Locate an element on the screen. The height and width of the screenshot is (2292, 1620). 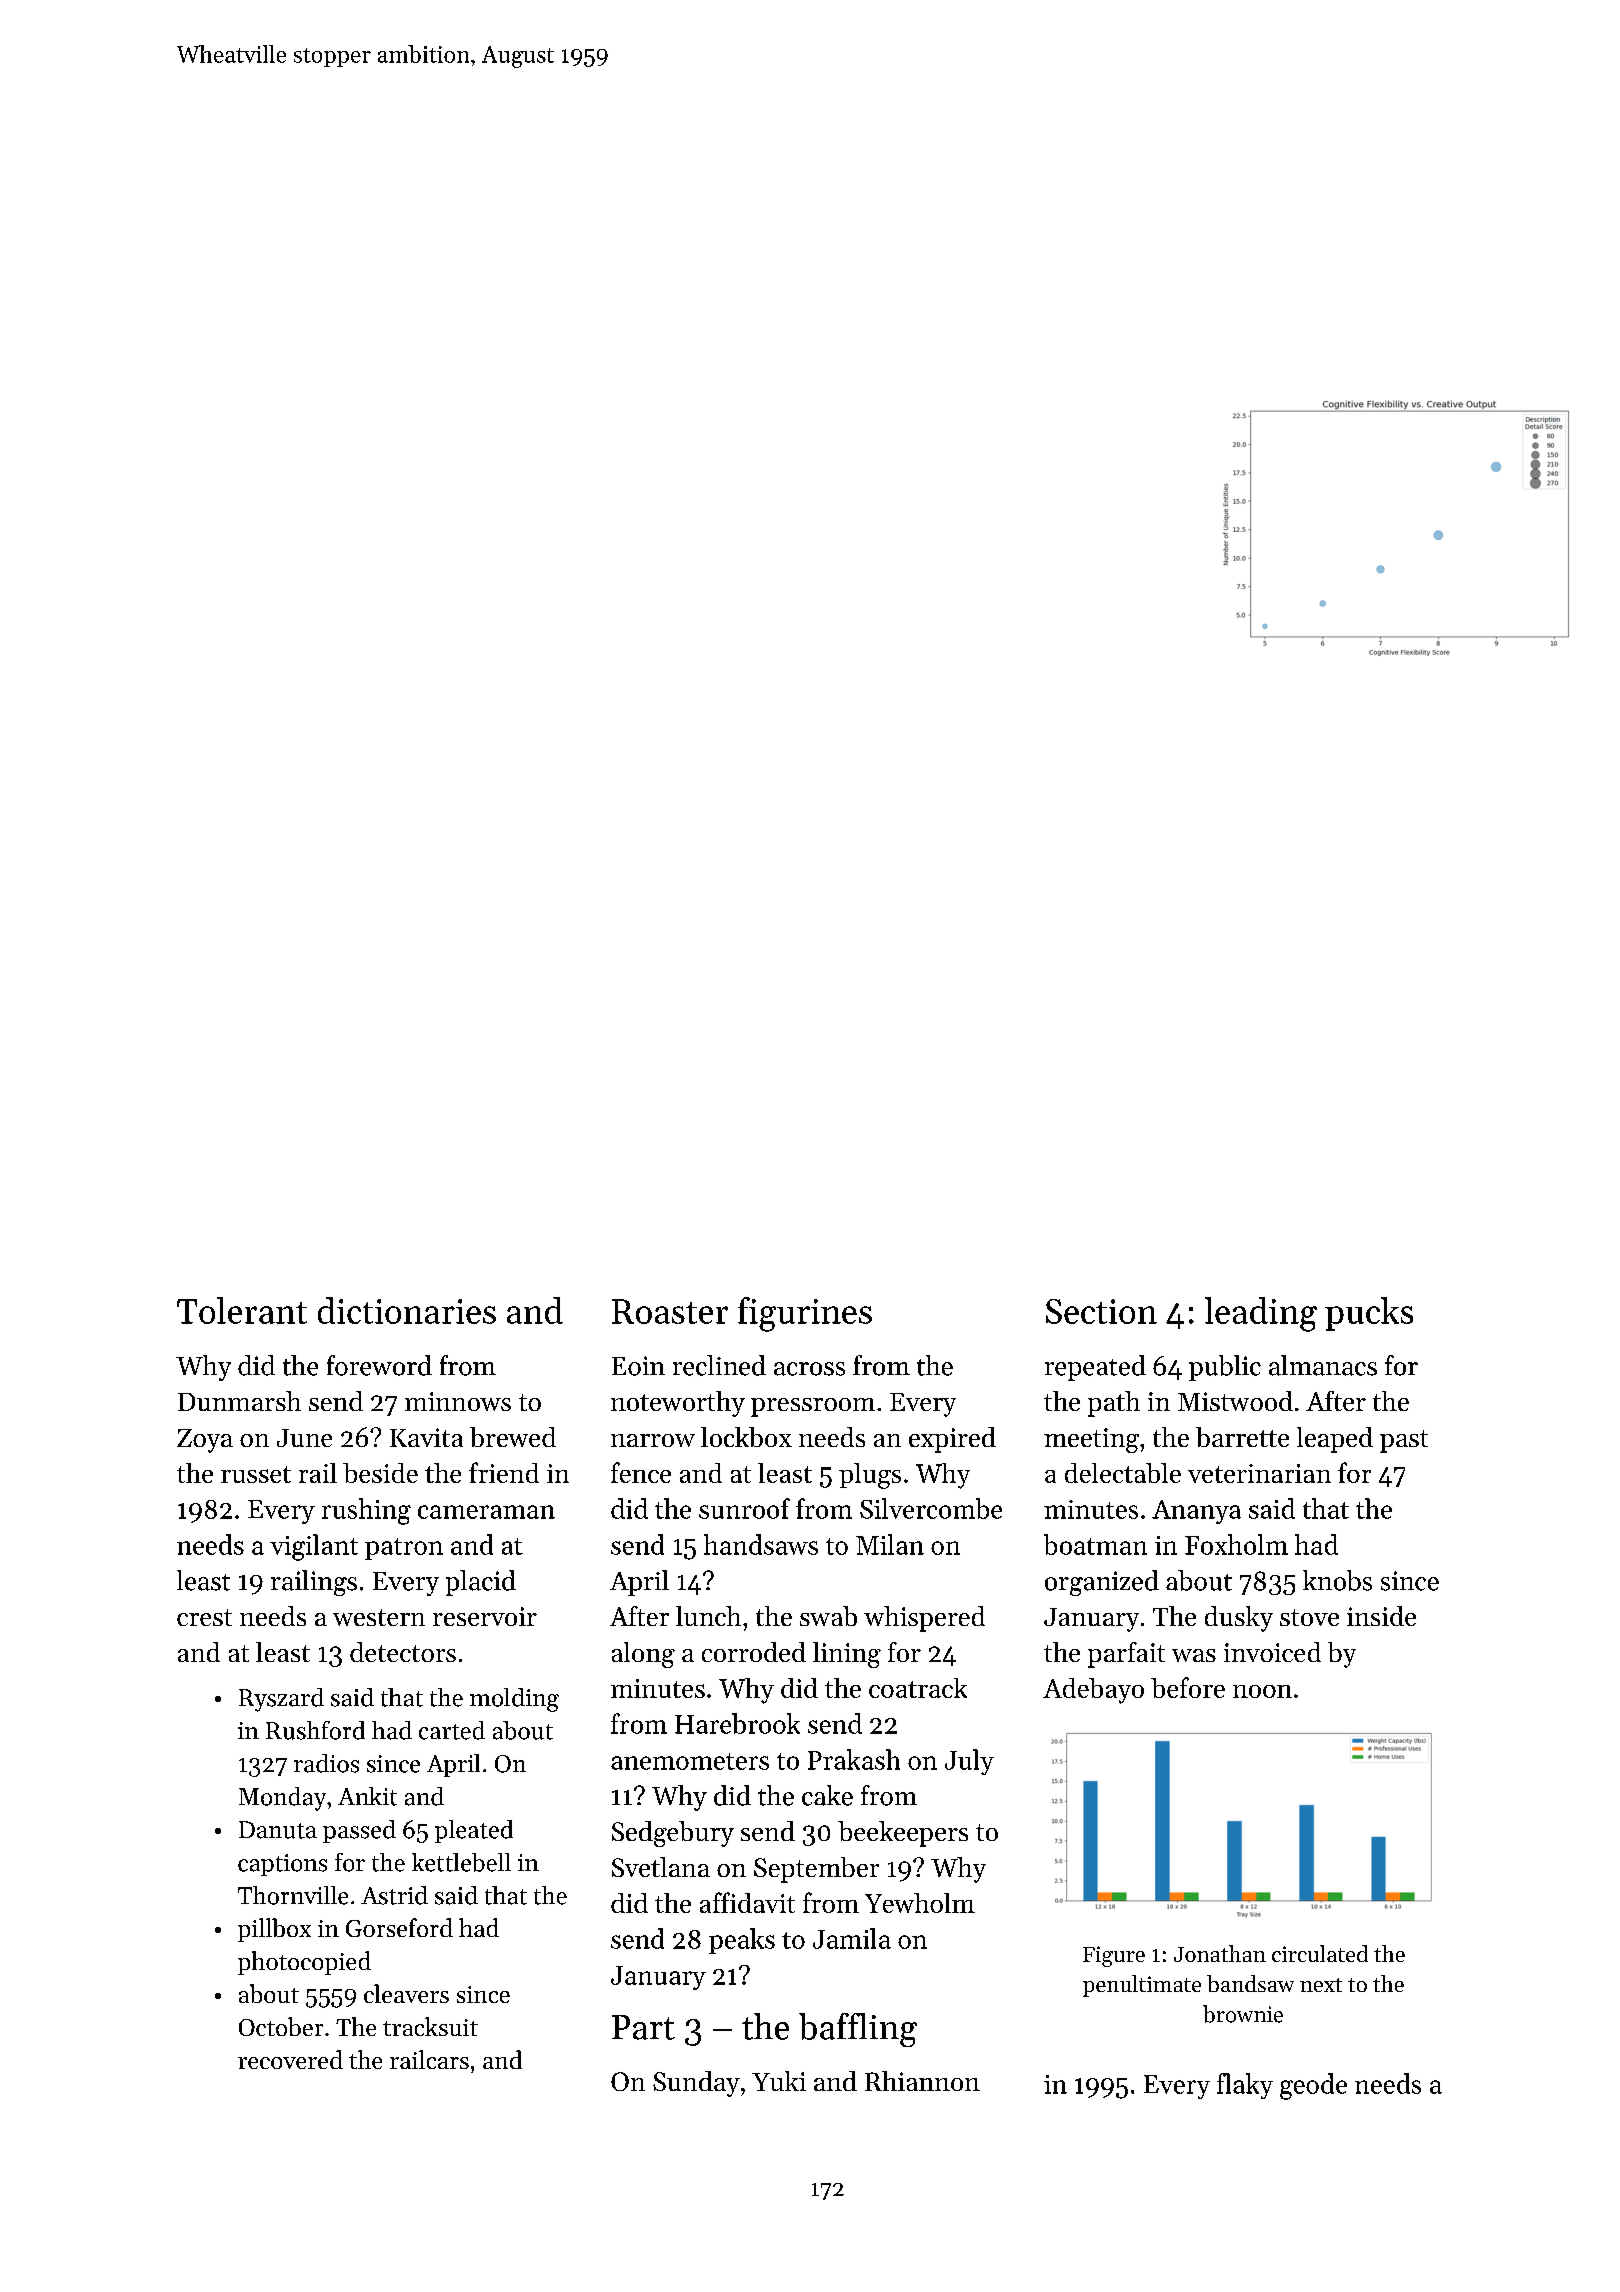
recovered is located at coordinates (290, 2059).
